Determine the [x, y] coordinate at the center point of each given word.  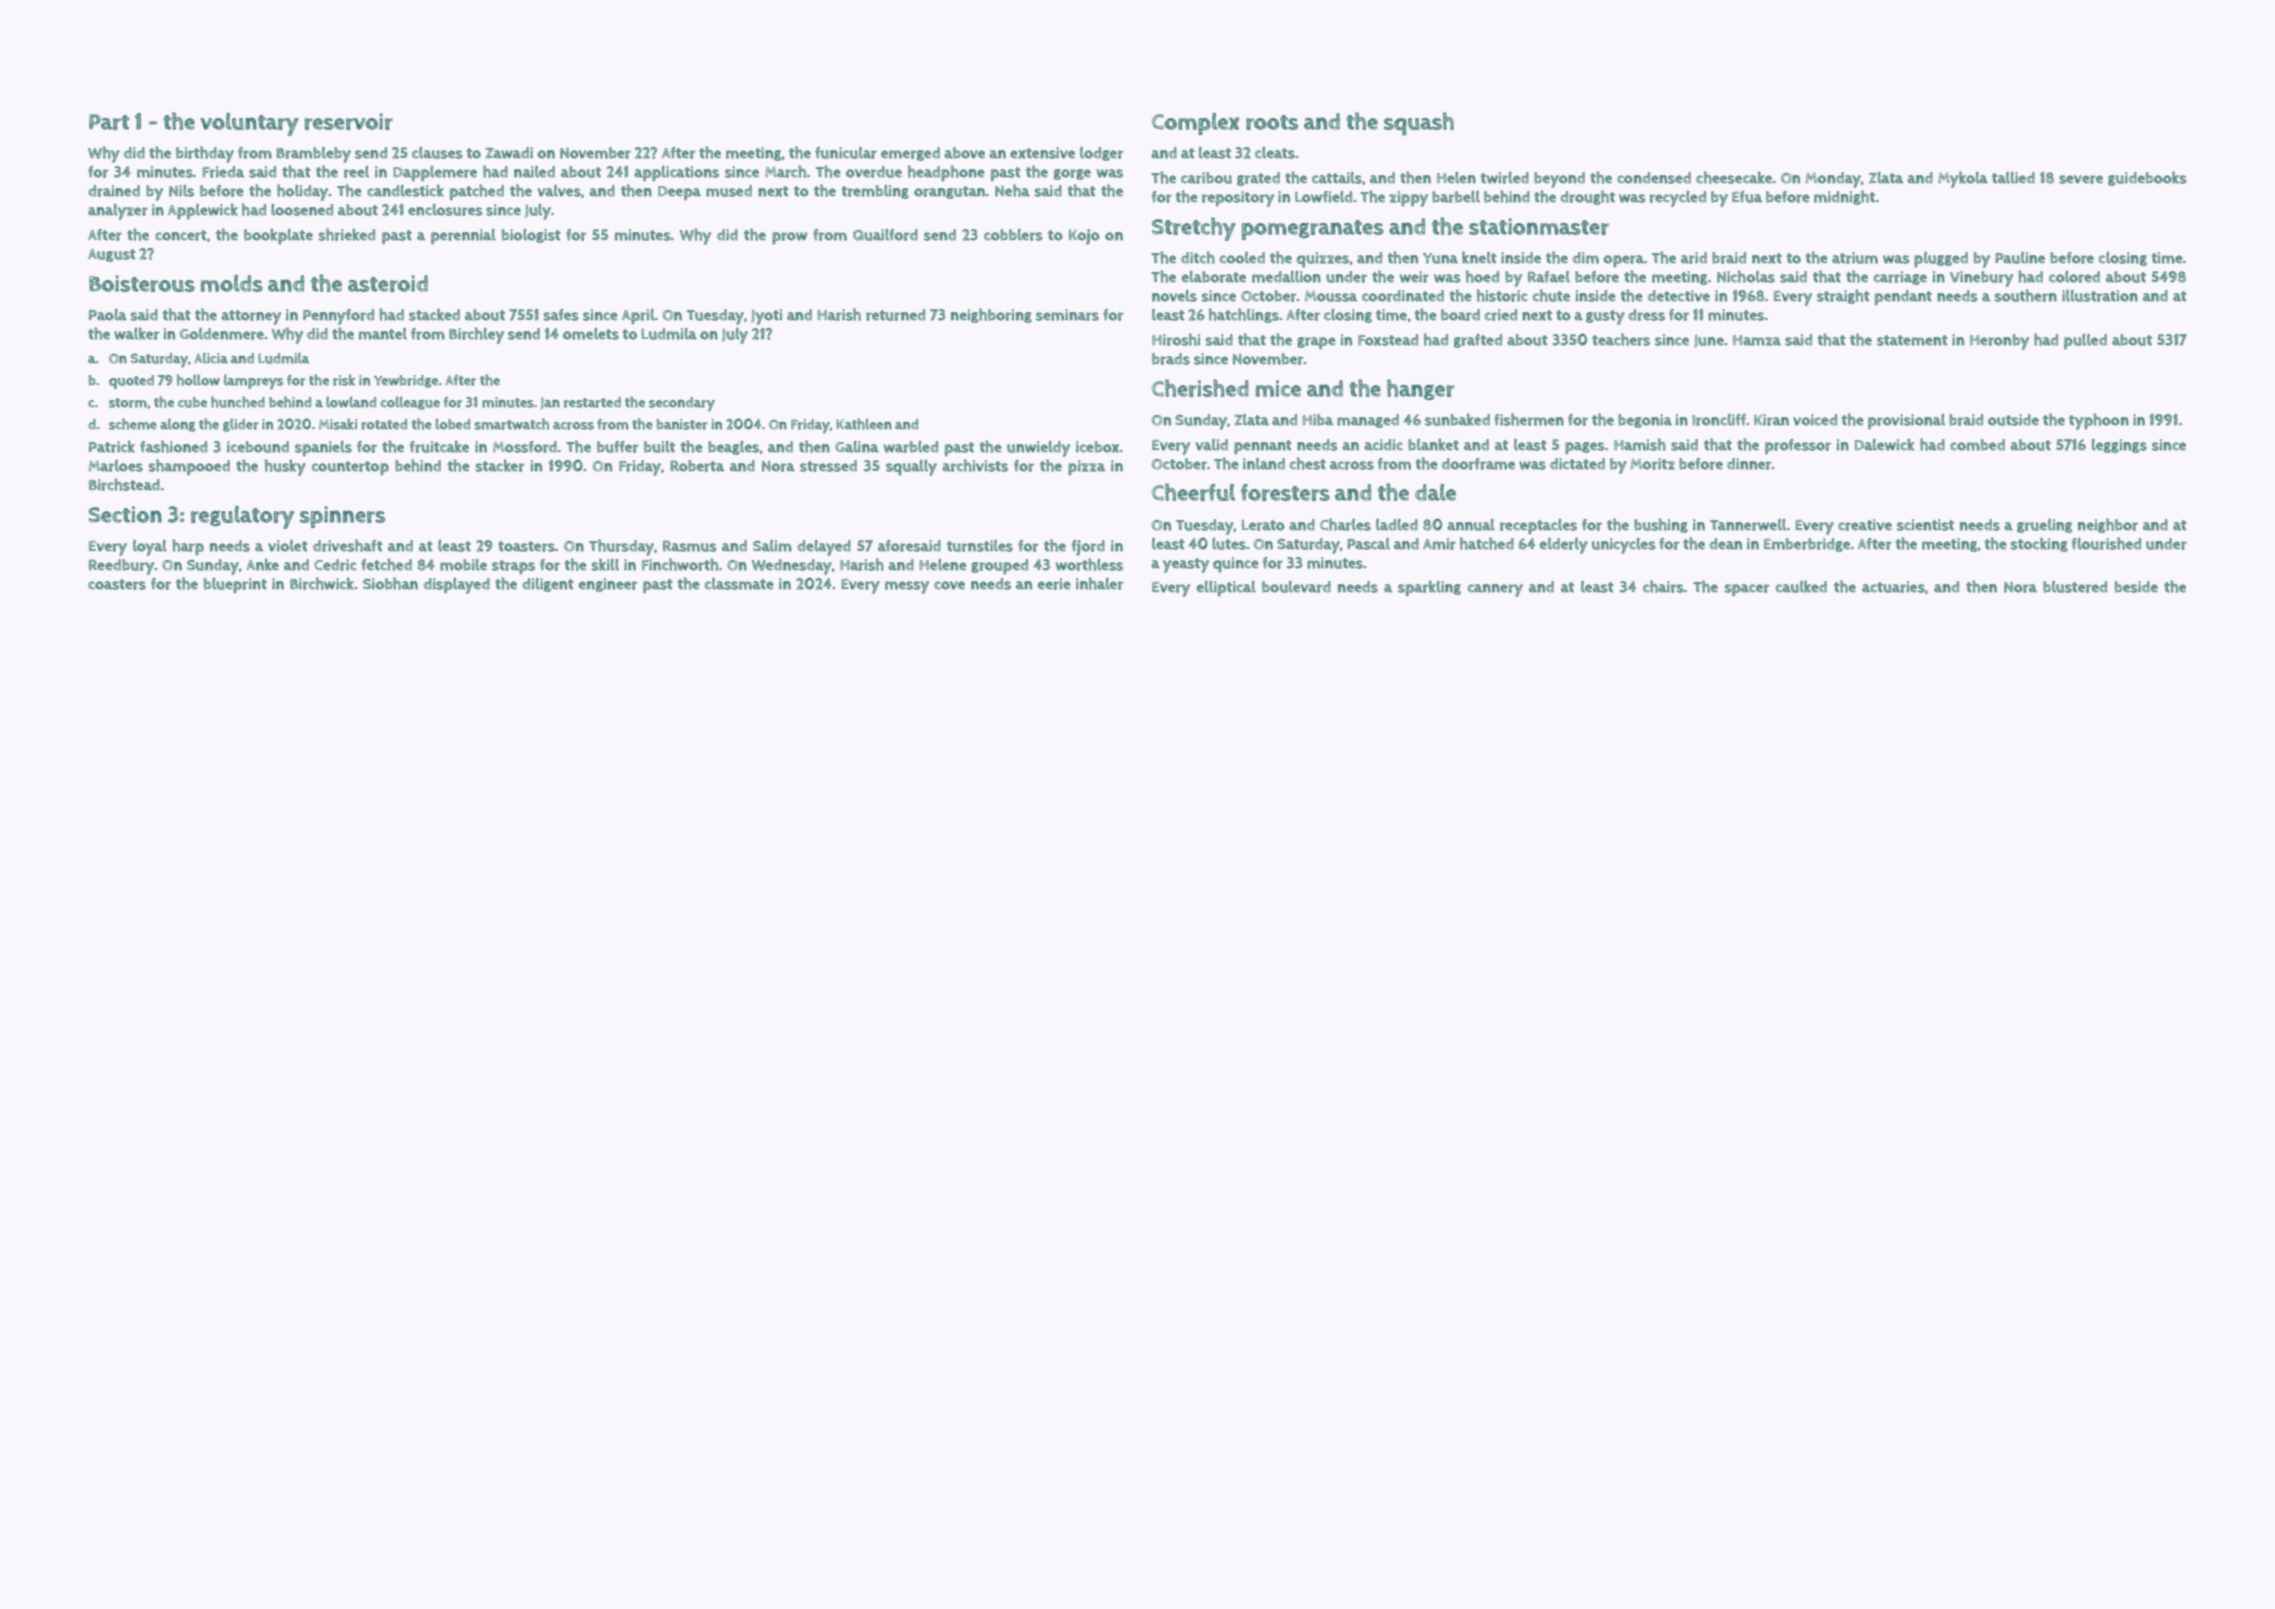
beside [2136, 587]
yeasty [1186, 565]
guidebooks [2147, 178]
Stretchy [1194, 229]
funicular [846, 153]
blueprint [235, 585]
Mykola [1963, 179]
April [638, 316]
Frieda [223, 172]
